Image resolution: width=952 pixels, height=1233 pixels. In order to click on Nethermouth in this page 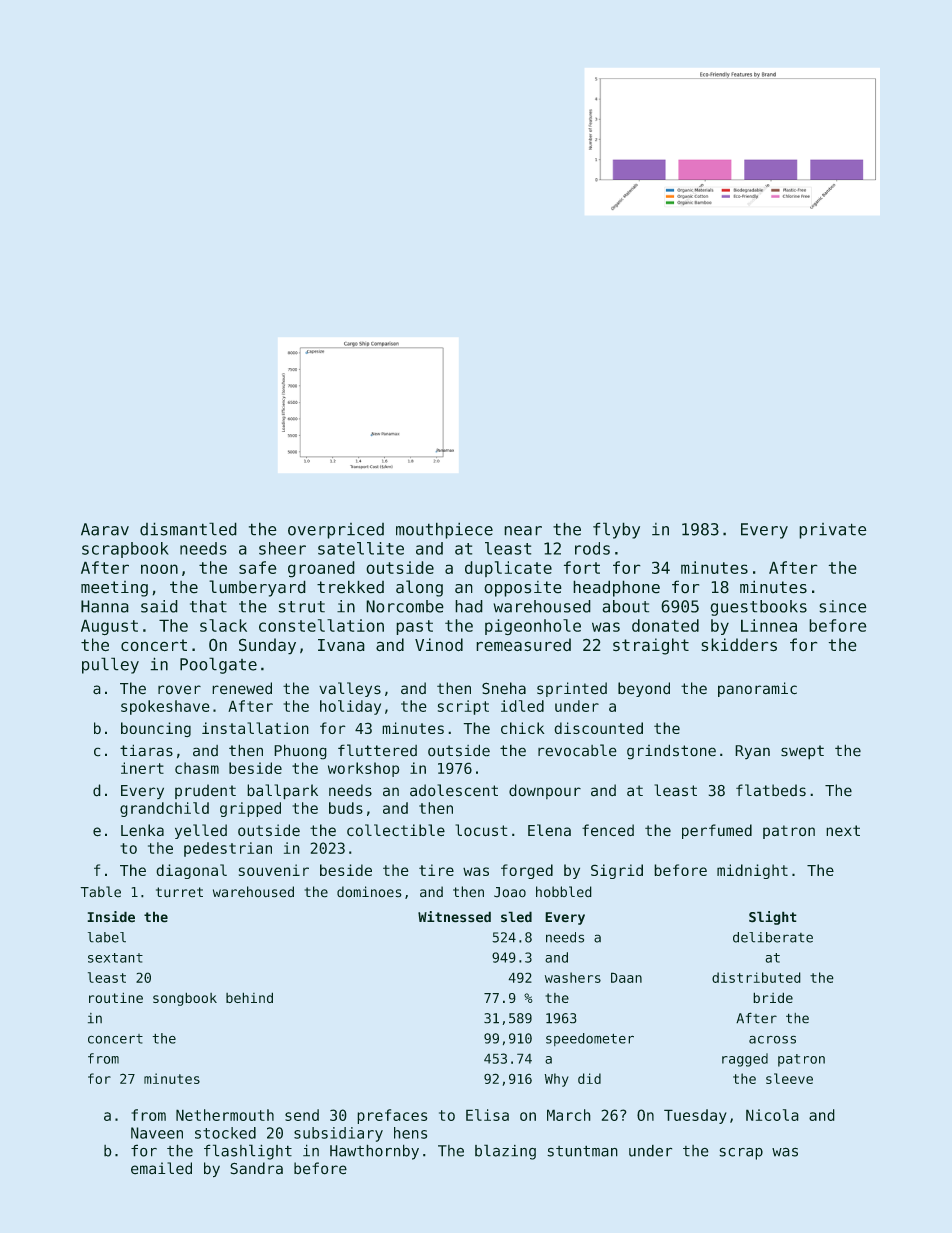, I will do `click(225, 1115)`.
